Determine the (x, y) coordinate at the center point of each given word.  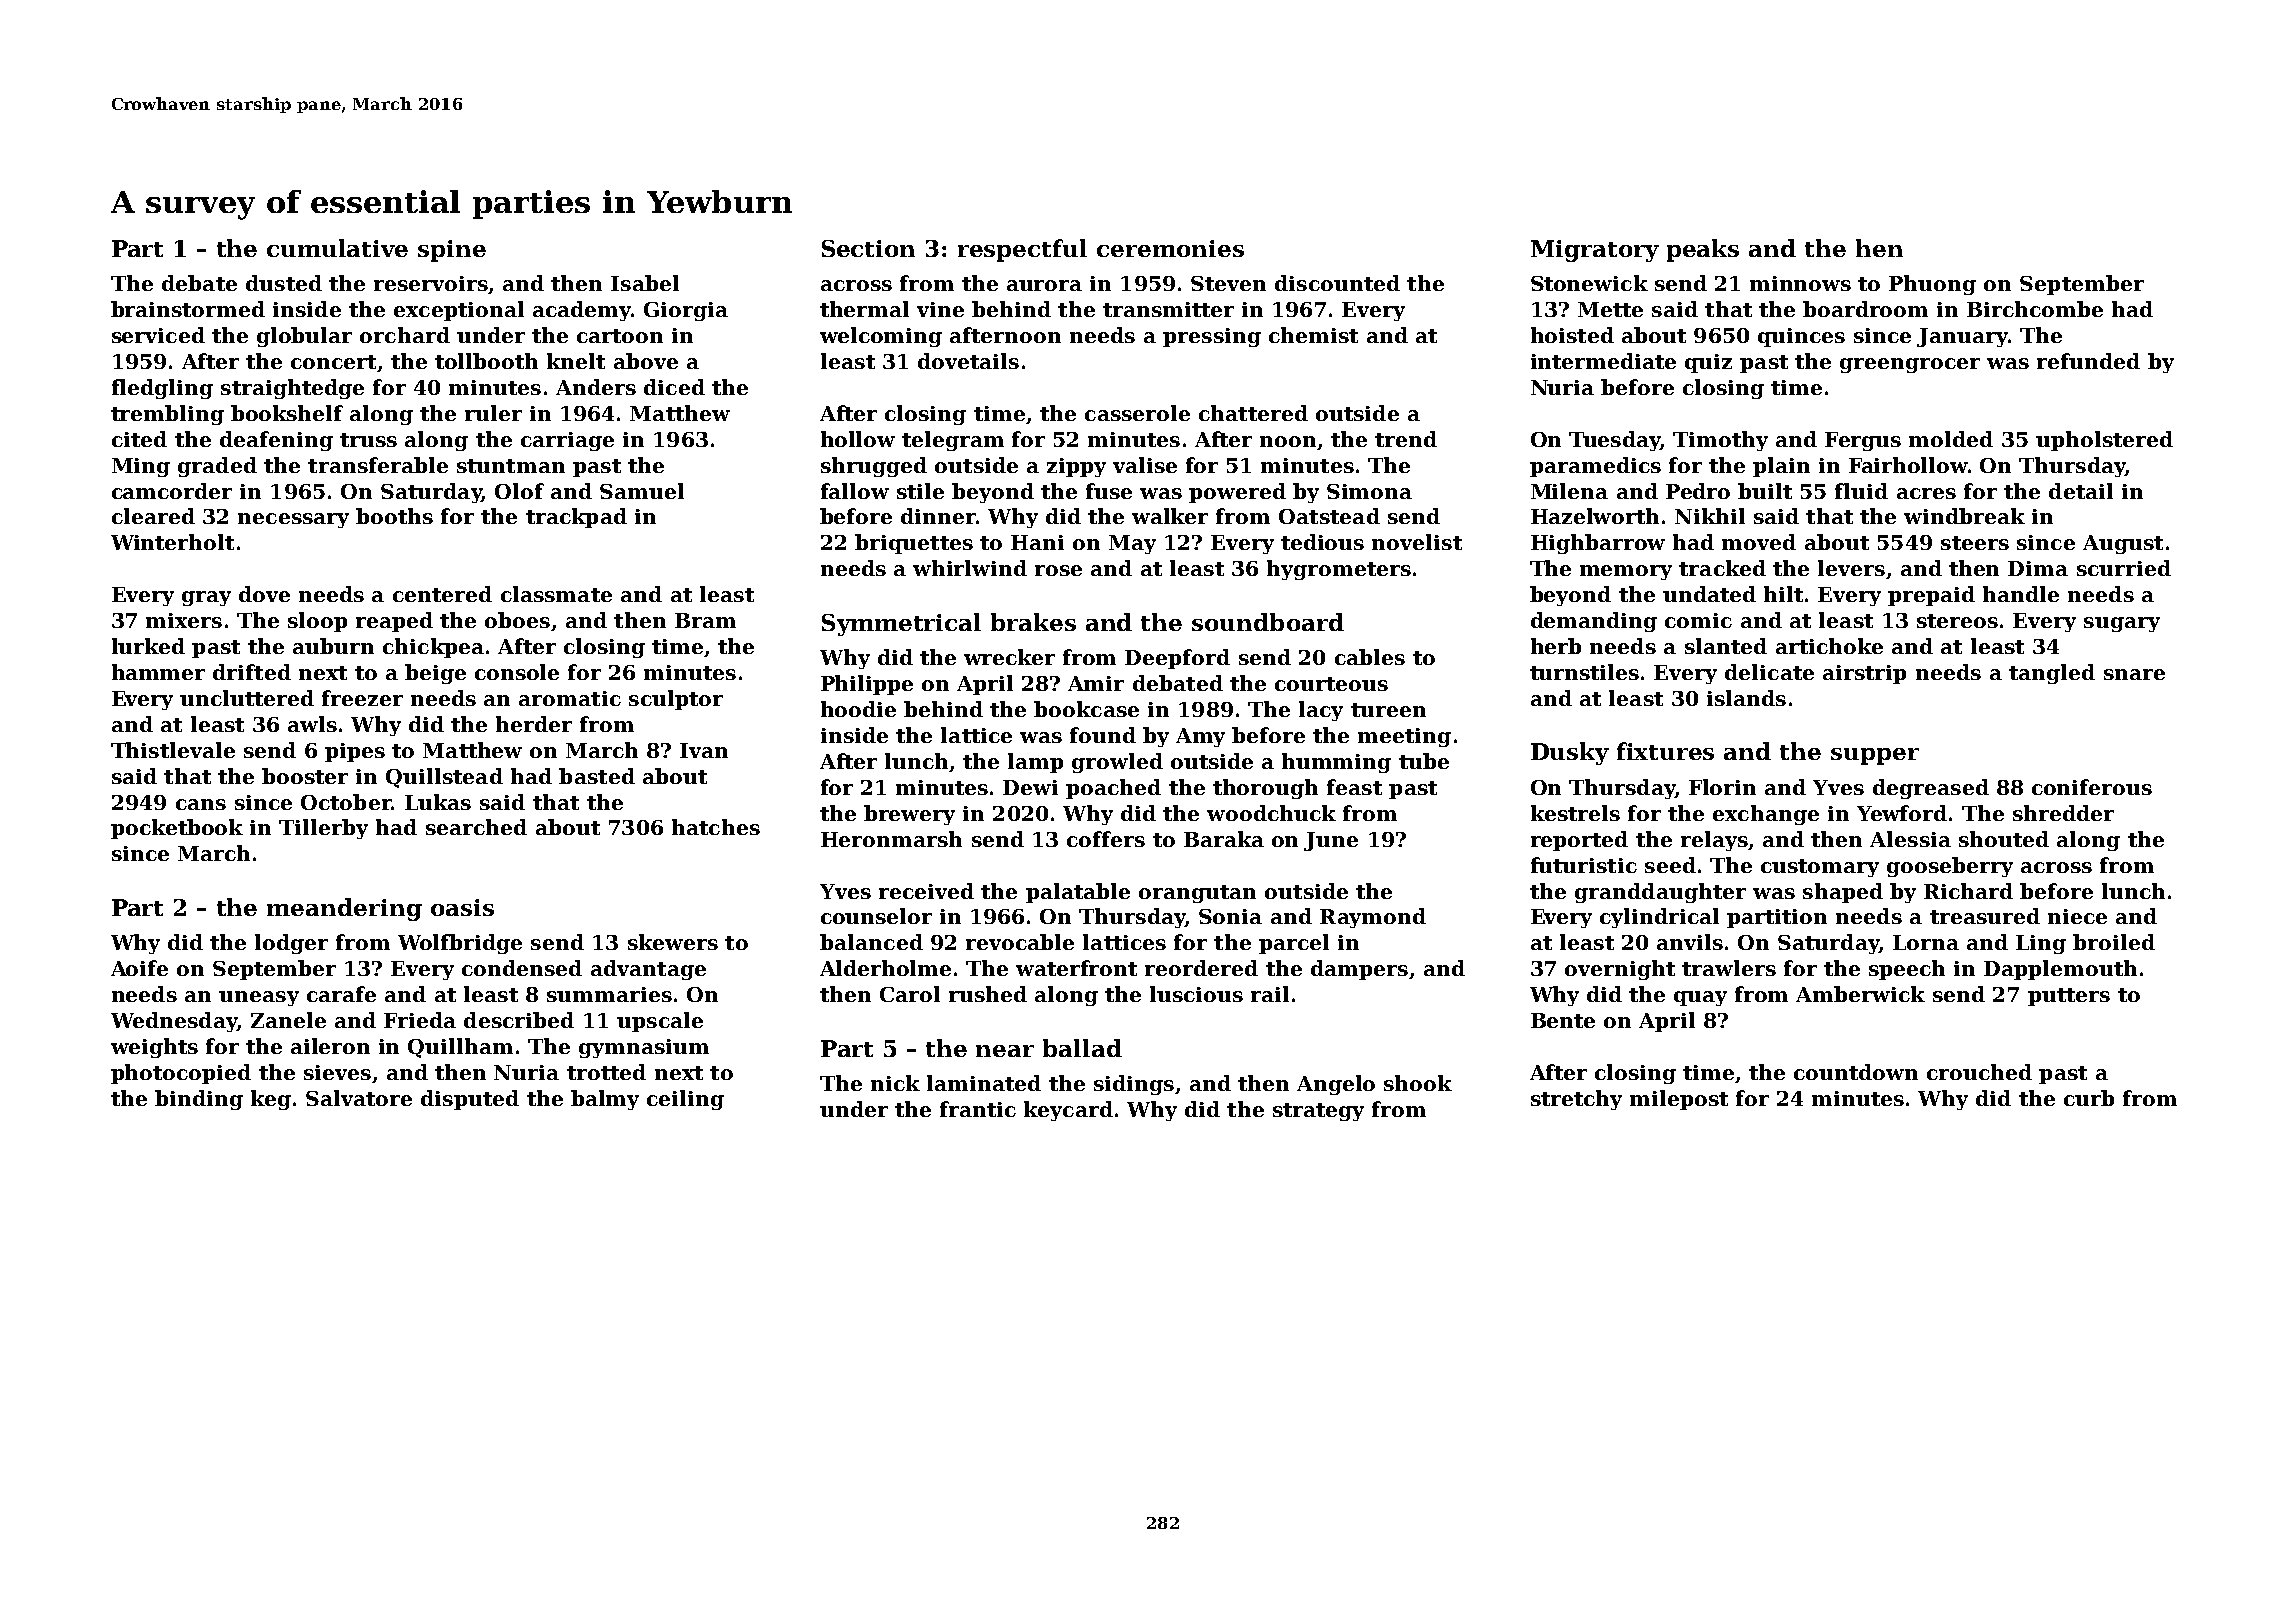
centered (442, 594)
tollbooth (486, 361)
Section (868, 248)
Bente (1563, 1020)
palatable (1078, 893)
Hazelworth (1595, 516)
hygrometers (1339, 570)
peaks (1703, 250)
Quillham (460, 1048)
